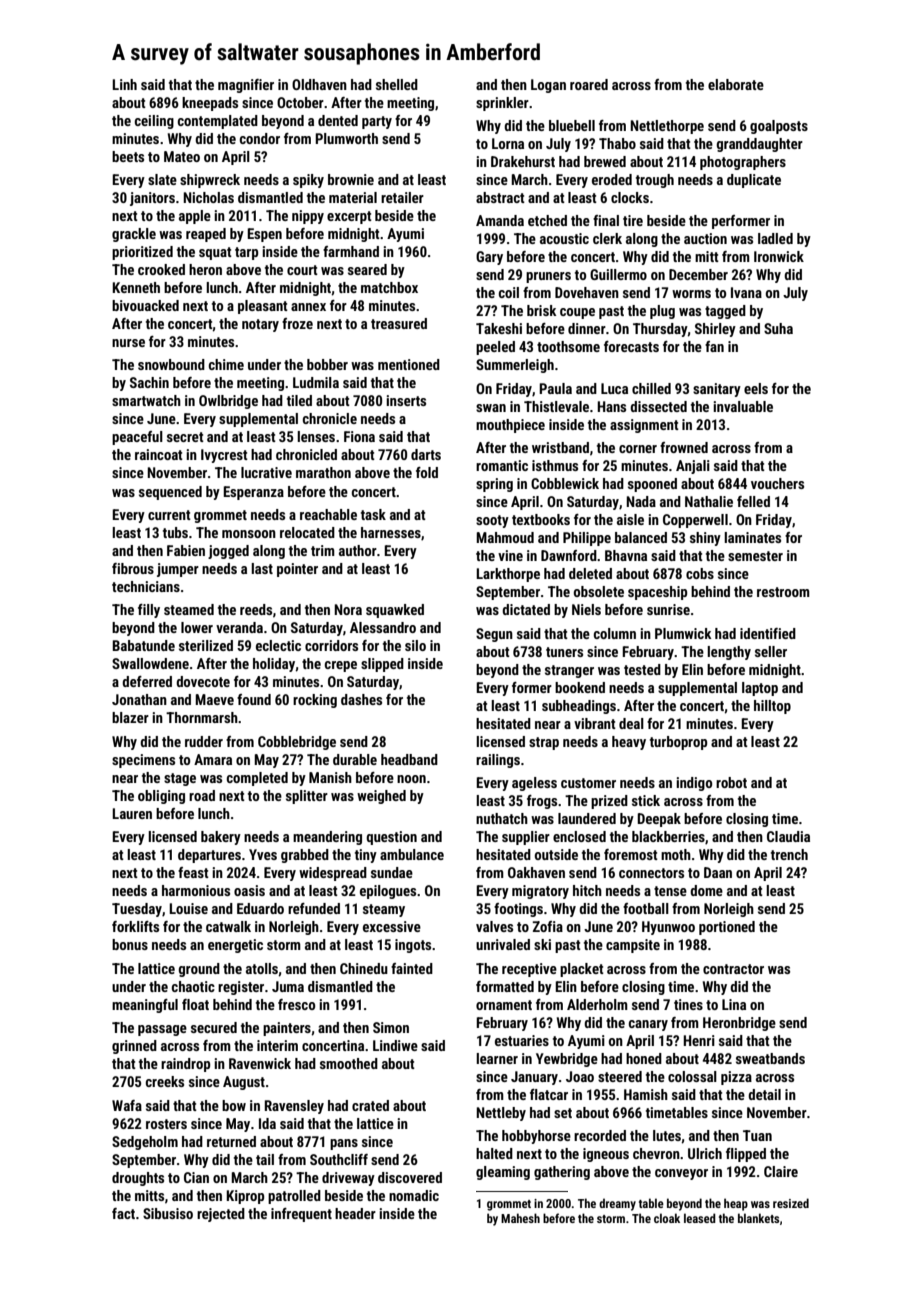 The height and width of the screenshot is (1308, 924). What do you see at coordinates (246, 86) in the screenshot?
I see `magnifier` at bounding box center [246, 86].
